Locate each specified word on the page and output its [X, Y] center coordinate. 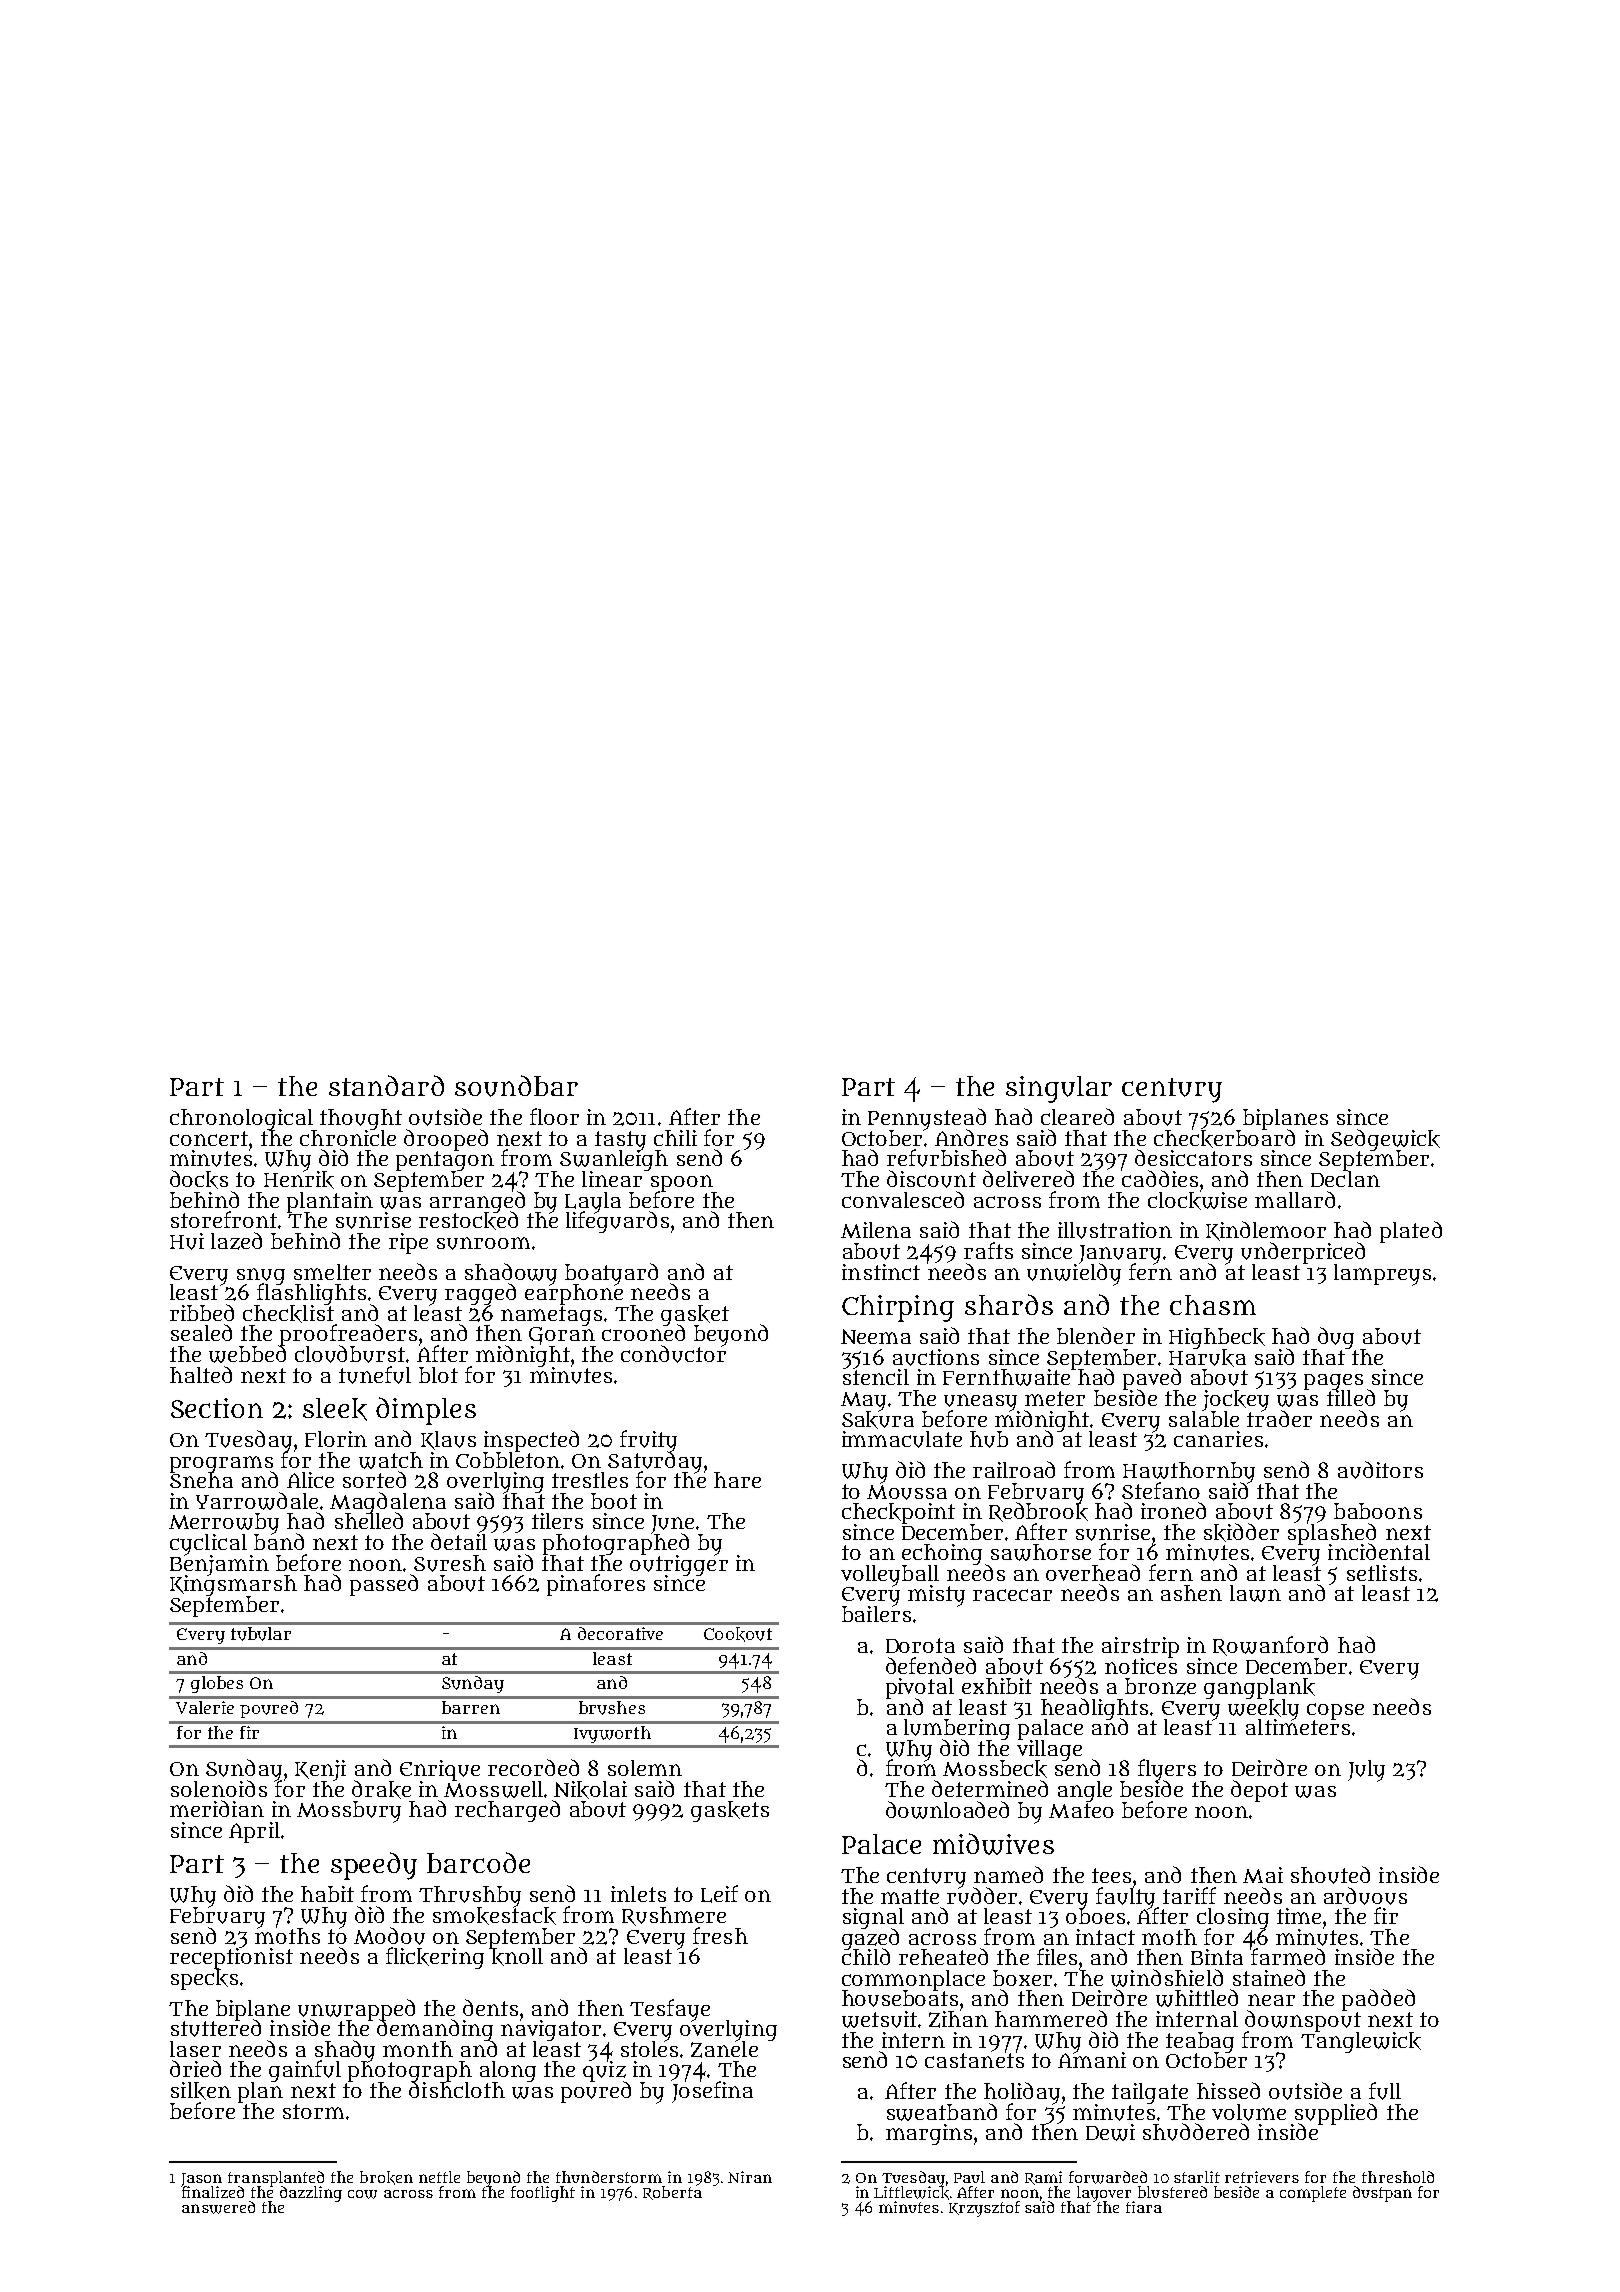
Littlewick [911, 2193]
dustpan [1382, 2194]
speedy [374, 1866]
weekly [1263, 1709]
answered [218, 2207]
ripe [408, 1243]
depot [1259, 1791]
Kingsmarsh [233, 1585]
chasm [1213, 1305]
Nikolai [590, 1790]
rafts [988, 1250]
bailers [876, 1614]
